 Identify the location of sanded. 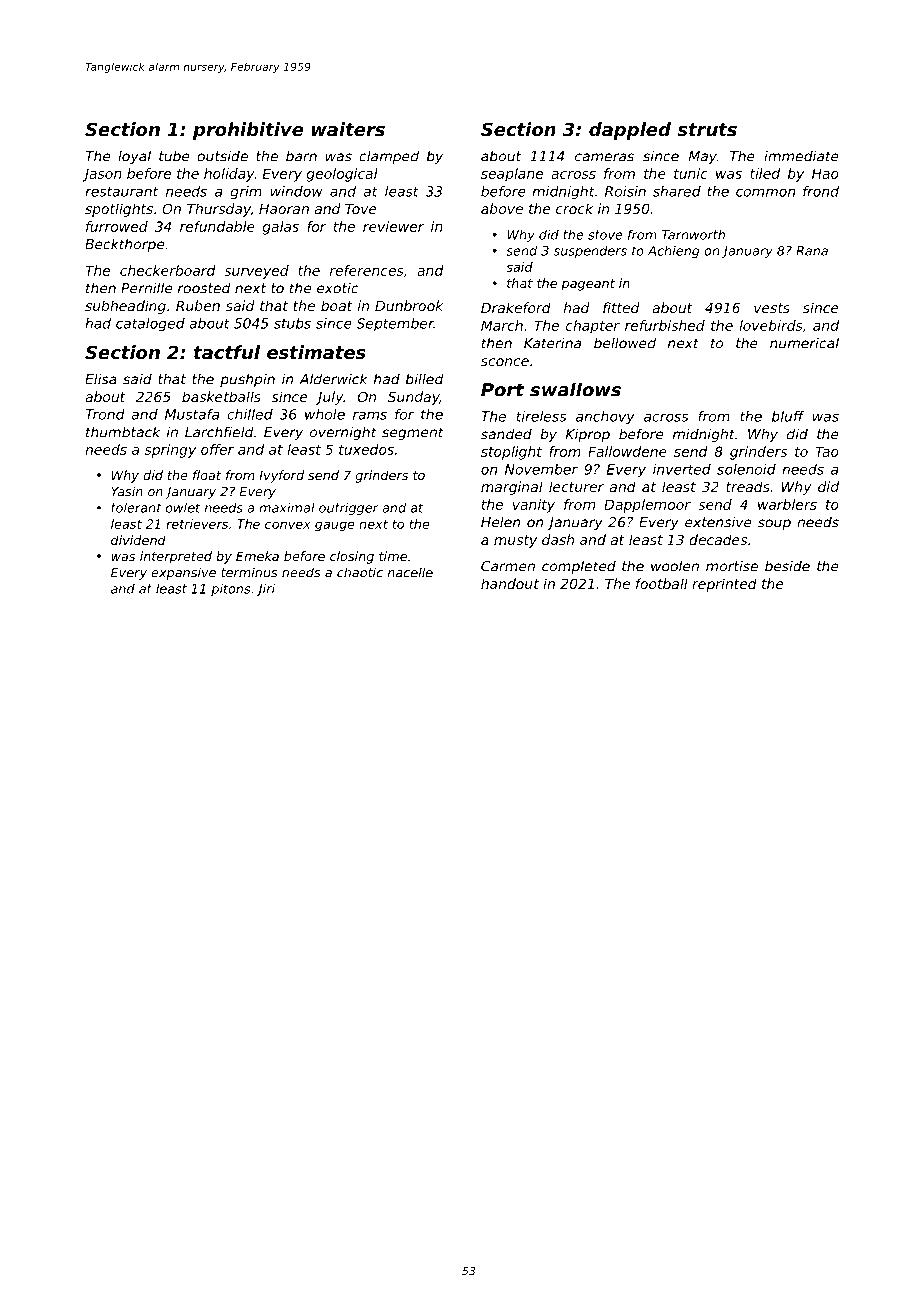
(506, 434).
